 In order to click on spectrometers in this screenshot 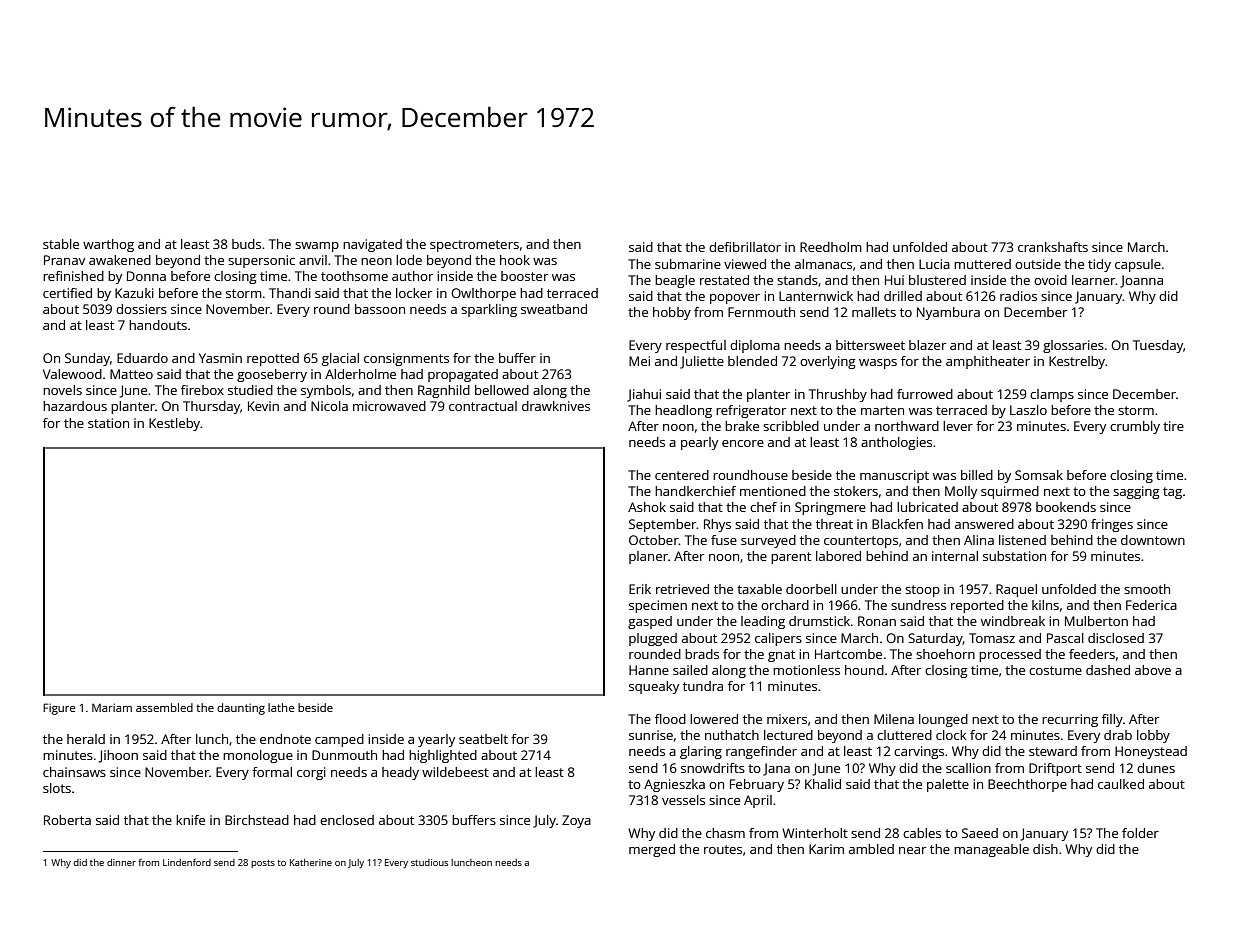, I will do `click(474, 246)`.
